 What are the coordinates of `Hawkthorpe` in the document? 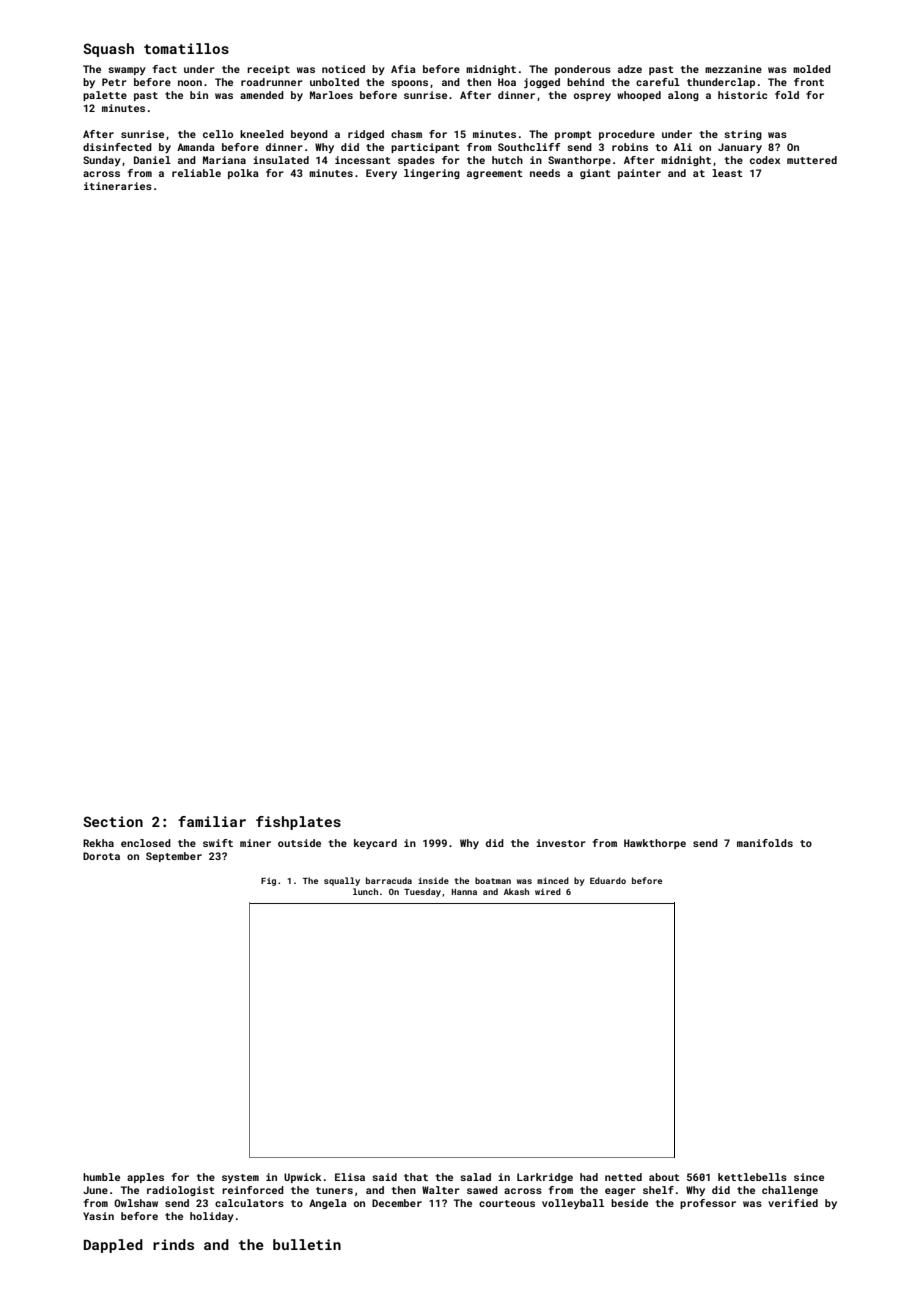 It's located at (655, 844).
